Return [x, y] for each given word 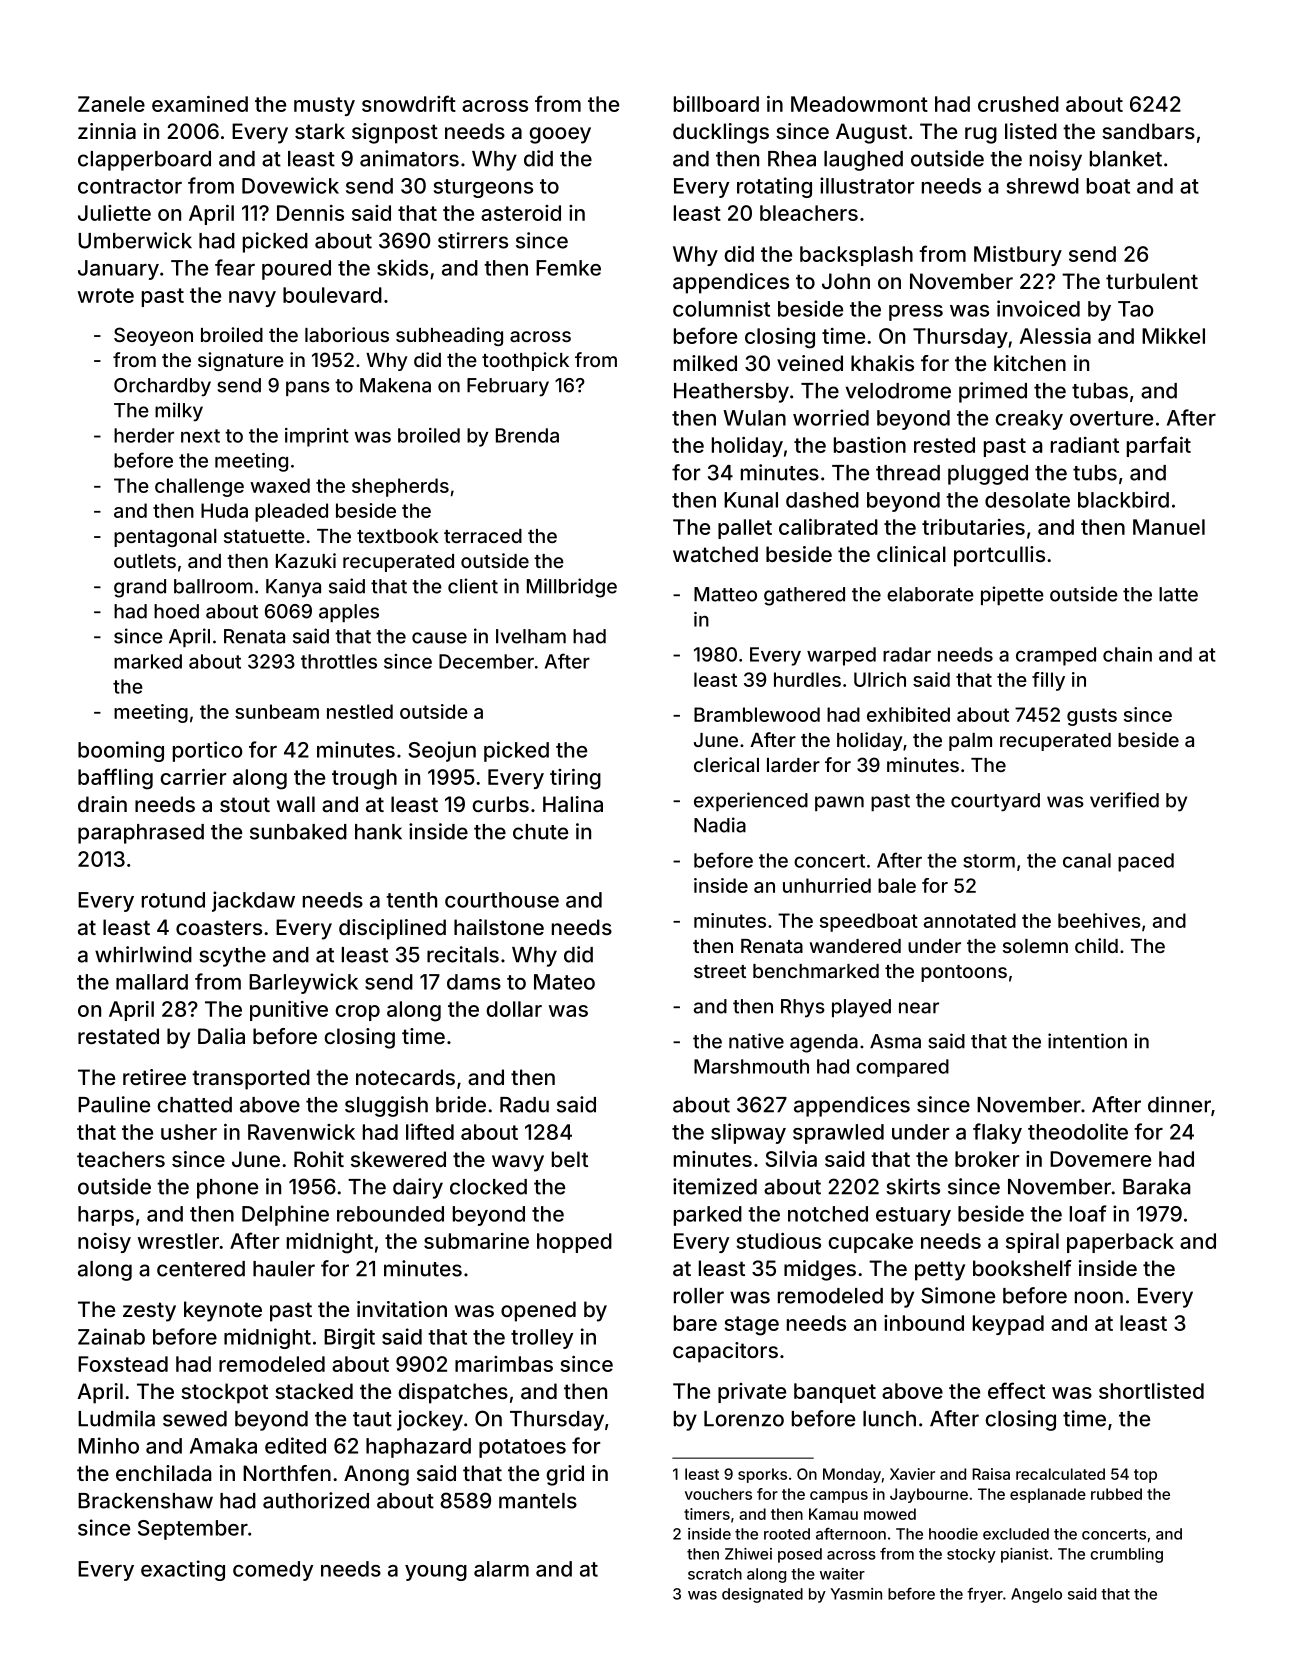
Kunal [751, 500]
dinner [1179, 1104]
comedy [273, 1571]
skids [402, 267]
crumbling [1126, 1555]
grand [140, 588]
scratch [715, 1574]
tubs [1095, 473]
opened [538, 1311]
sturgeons [483, 188]
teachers [121, 1159]
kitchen [1030, 363]
